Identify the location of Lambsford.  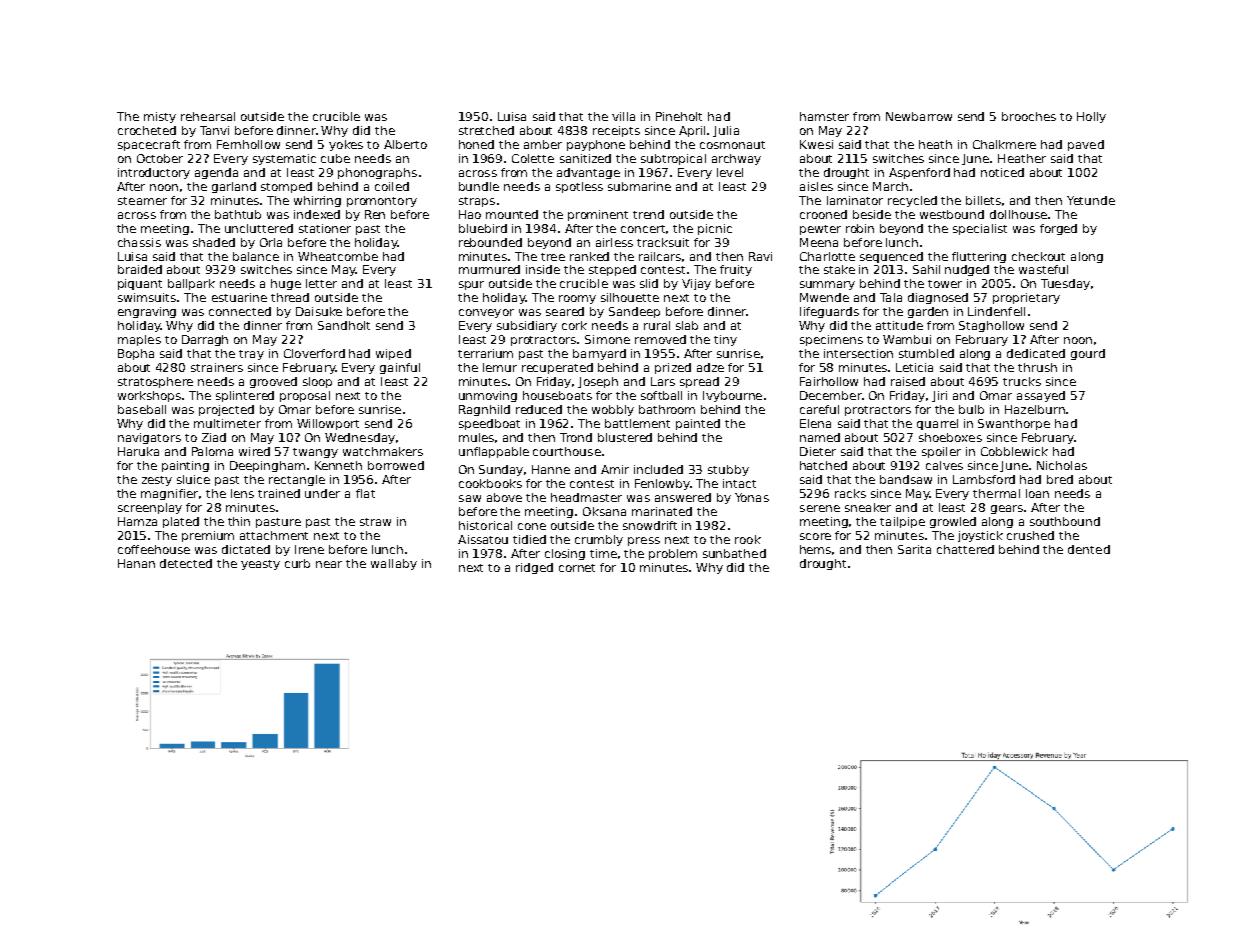
(984, 479).
